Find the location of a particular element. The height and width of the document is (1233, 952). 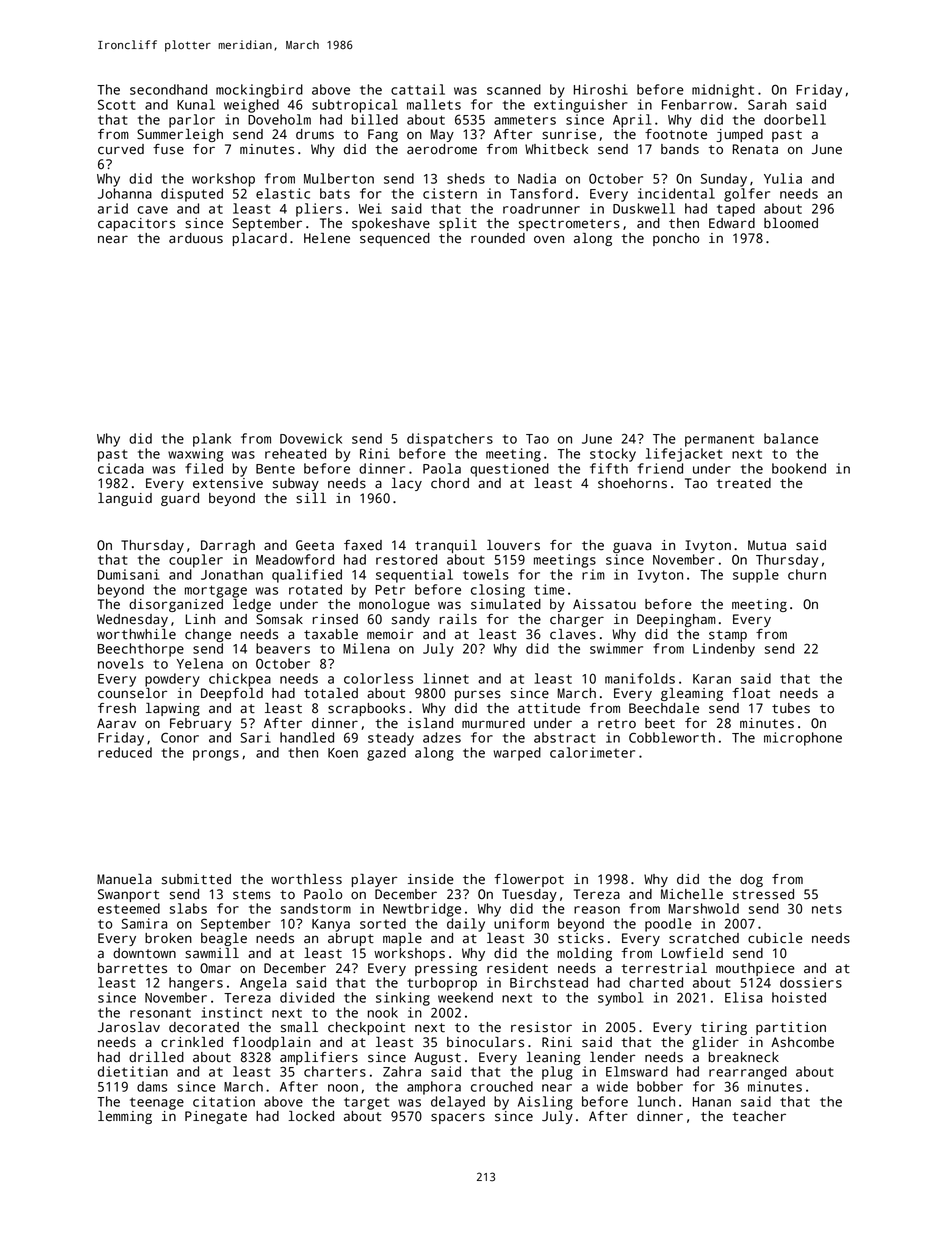

doorbell is located at coordinates (795, 119).
